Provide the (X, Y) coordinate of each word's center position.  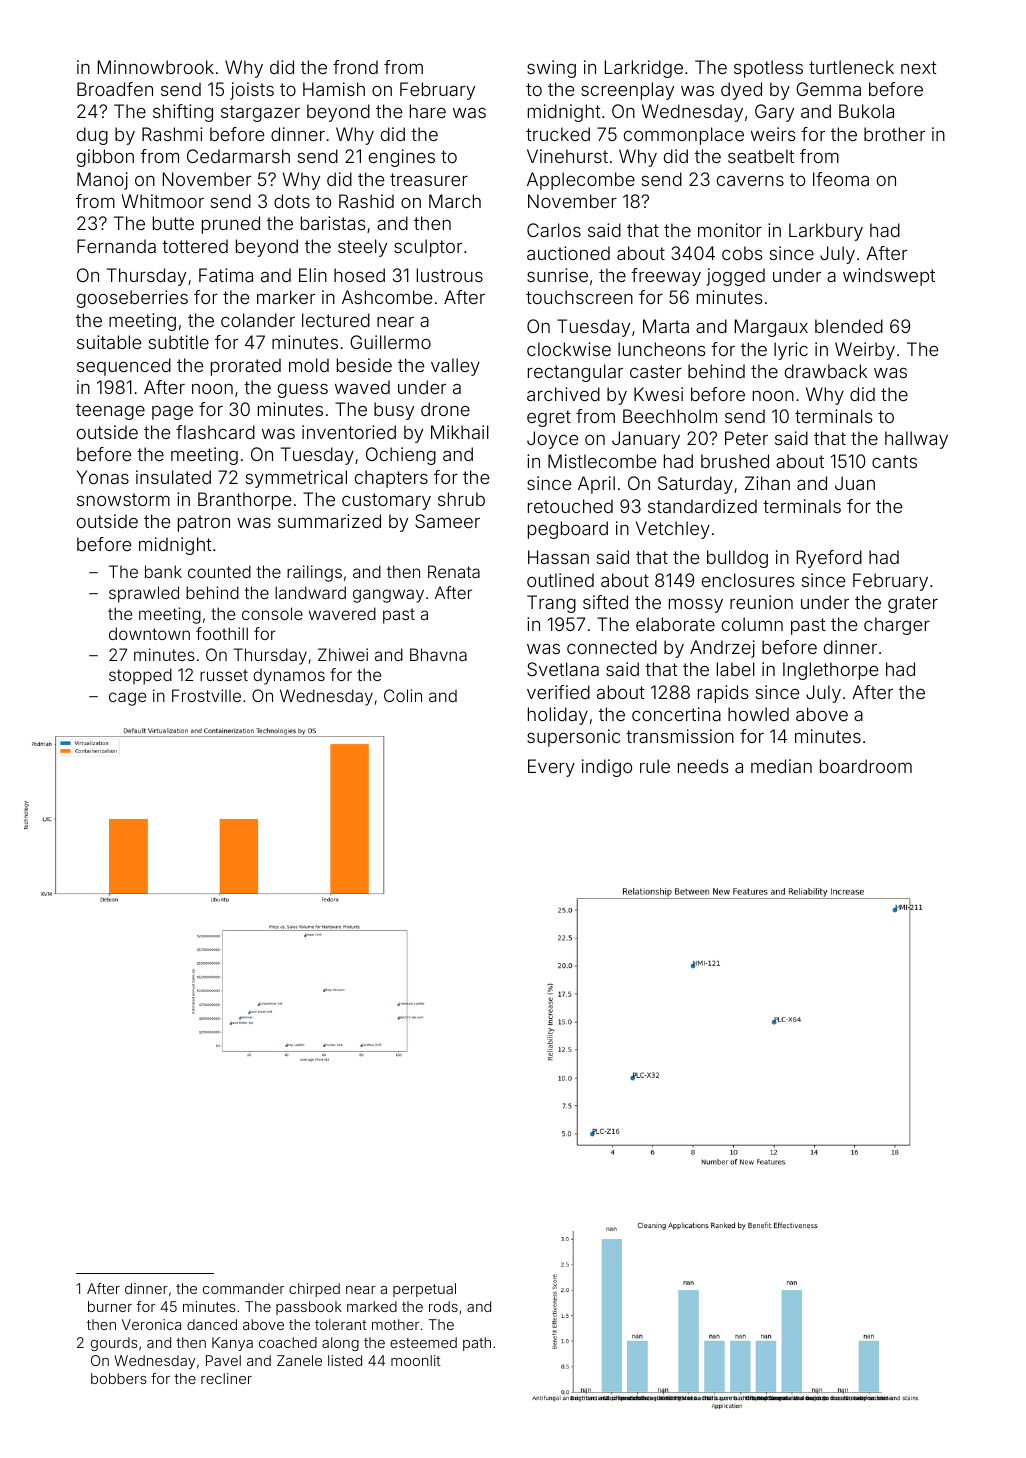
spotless (768, 69)
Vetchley (673, 530)
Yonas (102, 477)
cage (127, 699)
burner (110, 1306)
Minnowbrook (156, 67)
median (781, 766)
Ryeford (829, 559)
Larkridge (644, 69)
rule (655, 766)
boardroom (866, 766)
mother (395, 1324)
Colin (403, 695)
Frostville (206, 695)
